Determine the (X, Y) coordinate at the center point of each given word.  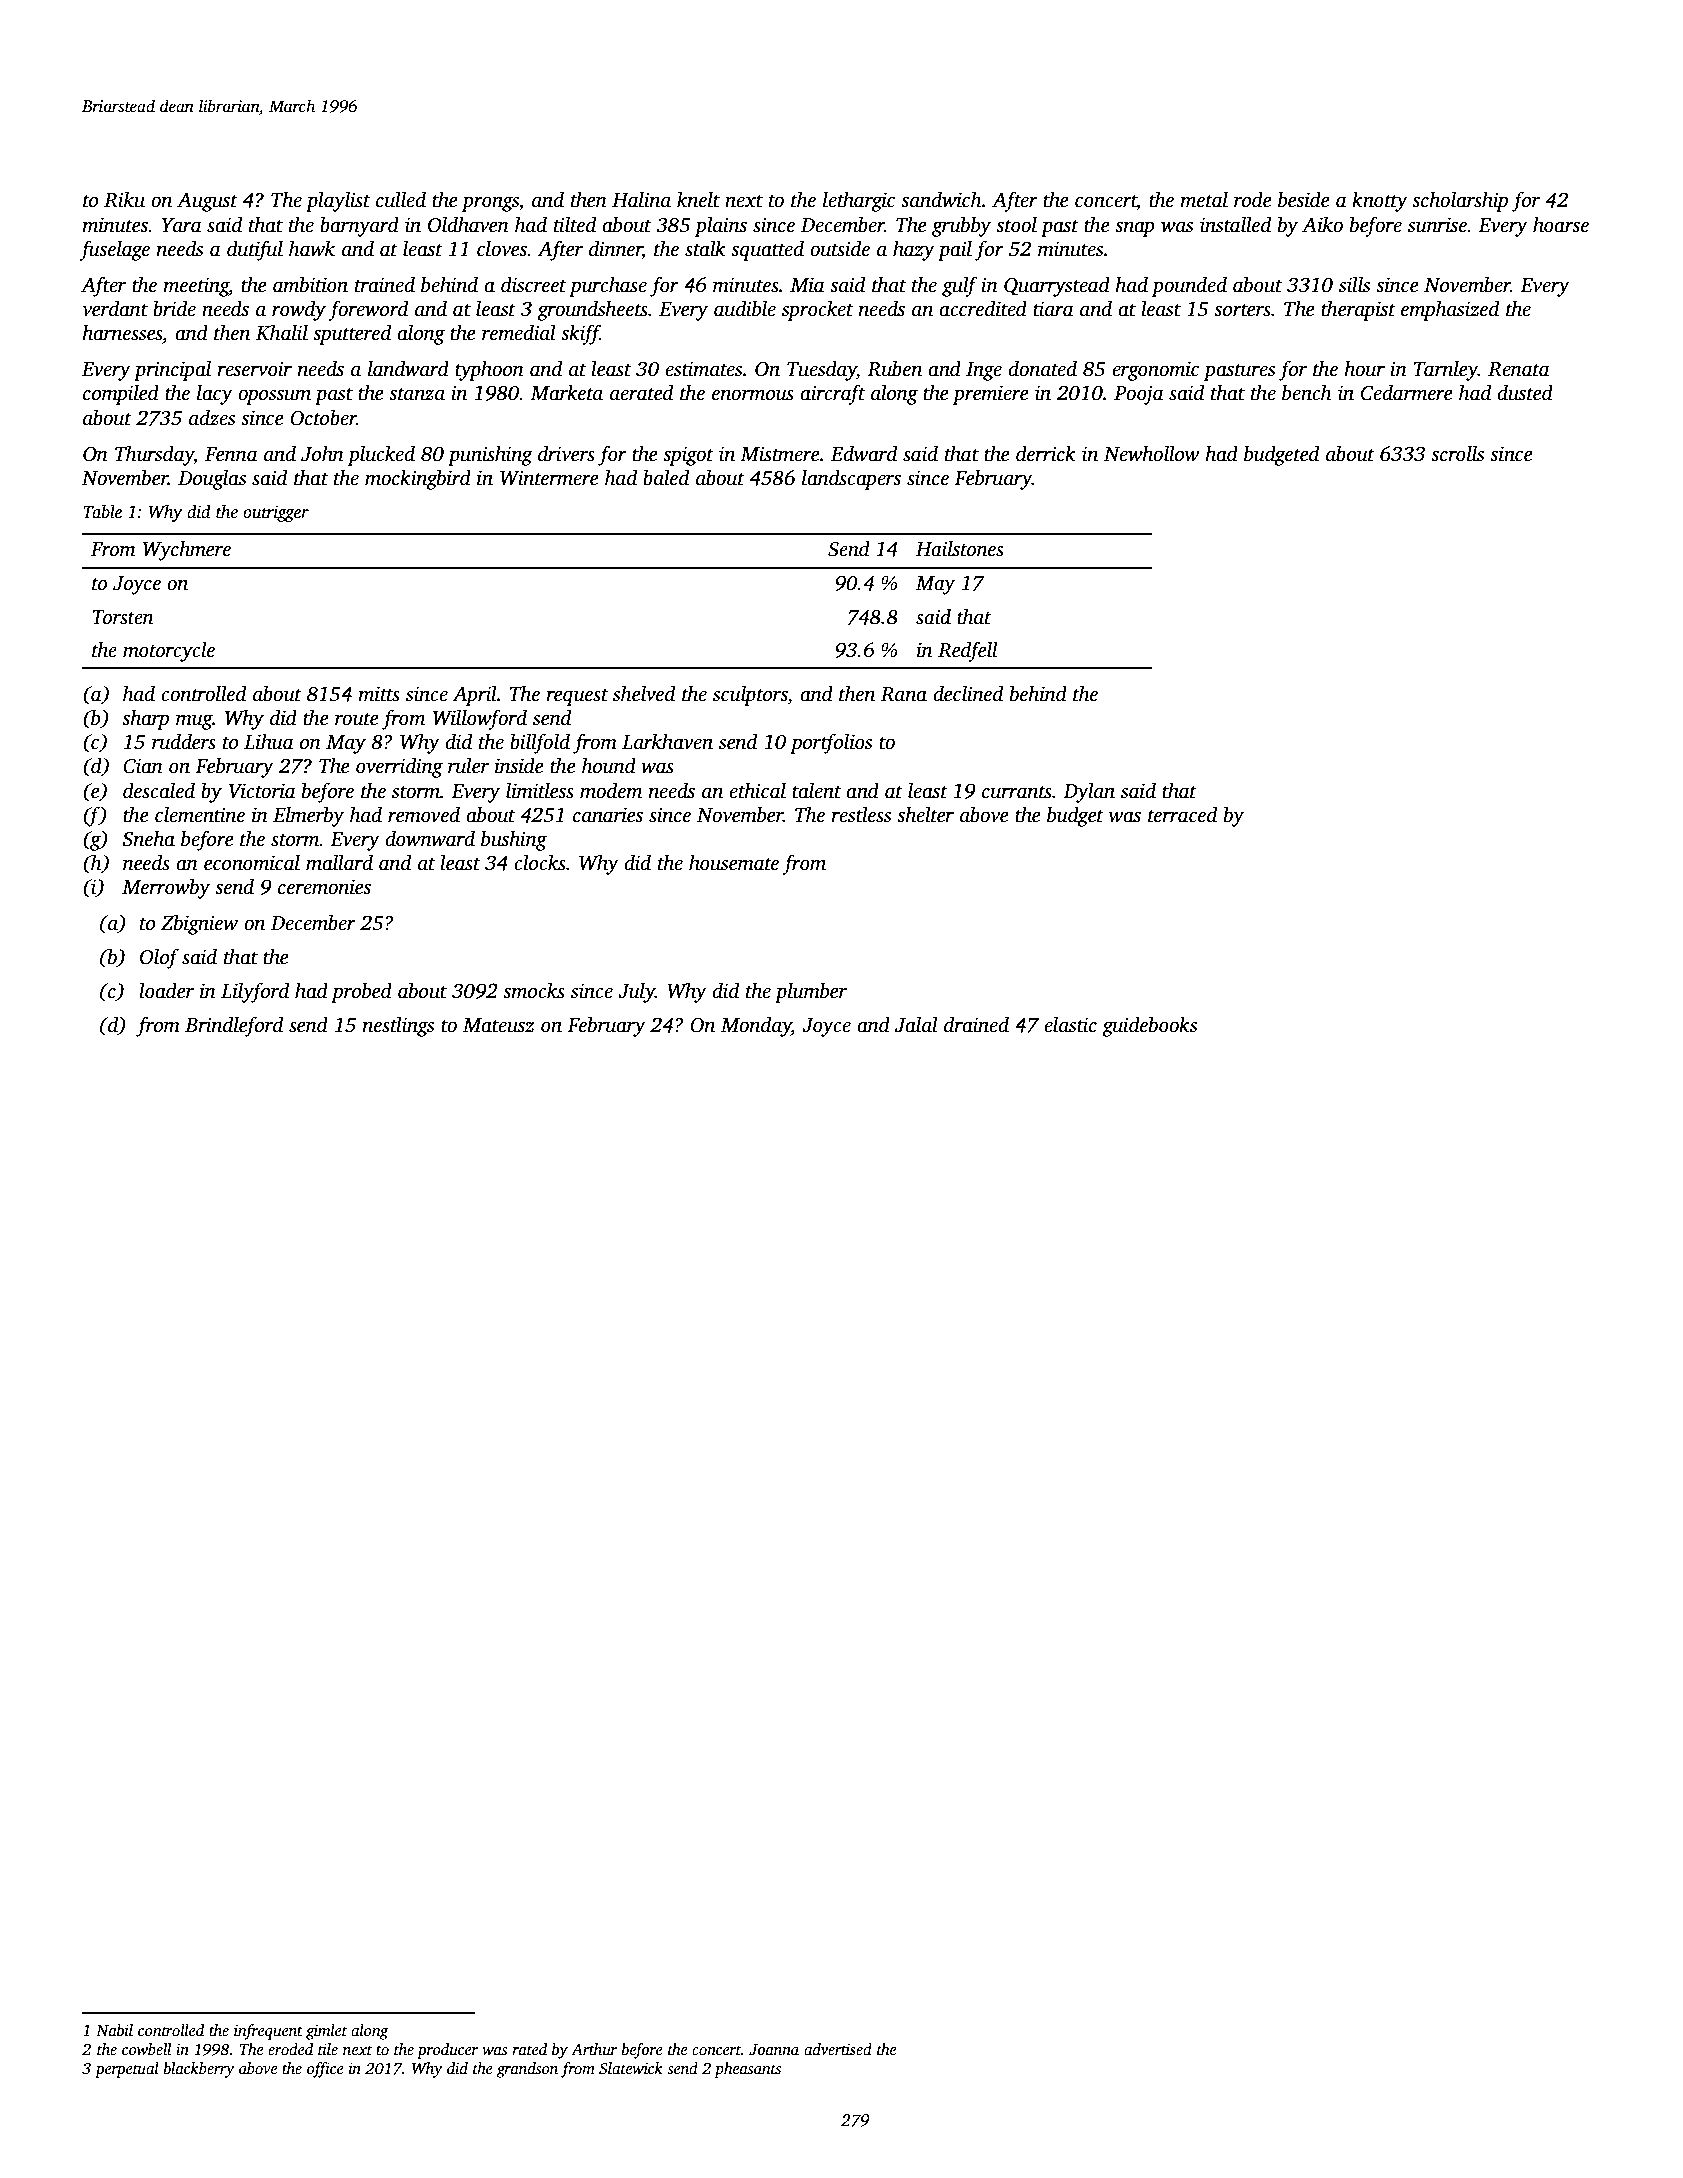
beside (1304, 199)
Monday (756, 1026)
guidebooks (1149, 1026)
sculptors (750, 695)
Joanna (774, 2050)
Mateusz (499, 1025)
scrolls (1457, 453)
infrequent (268, 2032)
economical (252, 862)
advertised (838, 2049)
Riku (124, 199)
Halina (641, 199)
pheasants (747, 2070)
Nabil (114, 2030)
